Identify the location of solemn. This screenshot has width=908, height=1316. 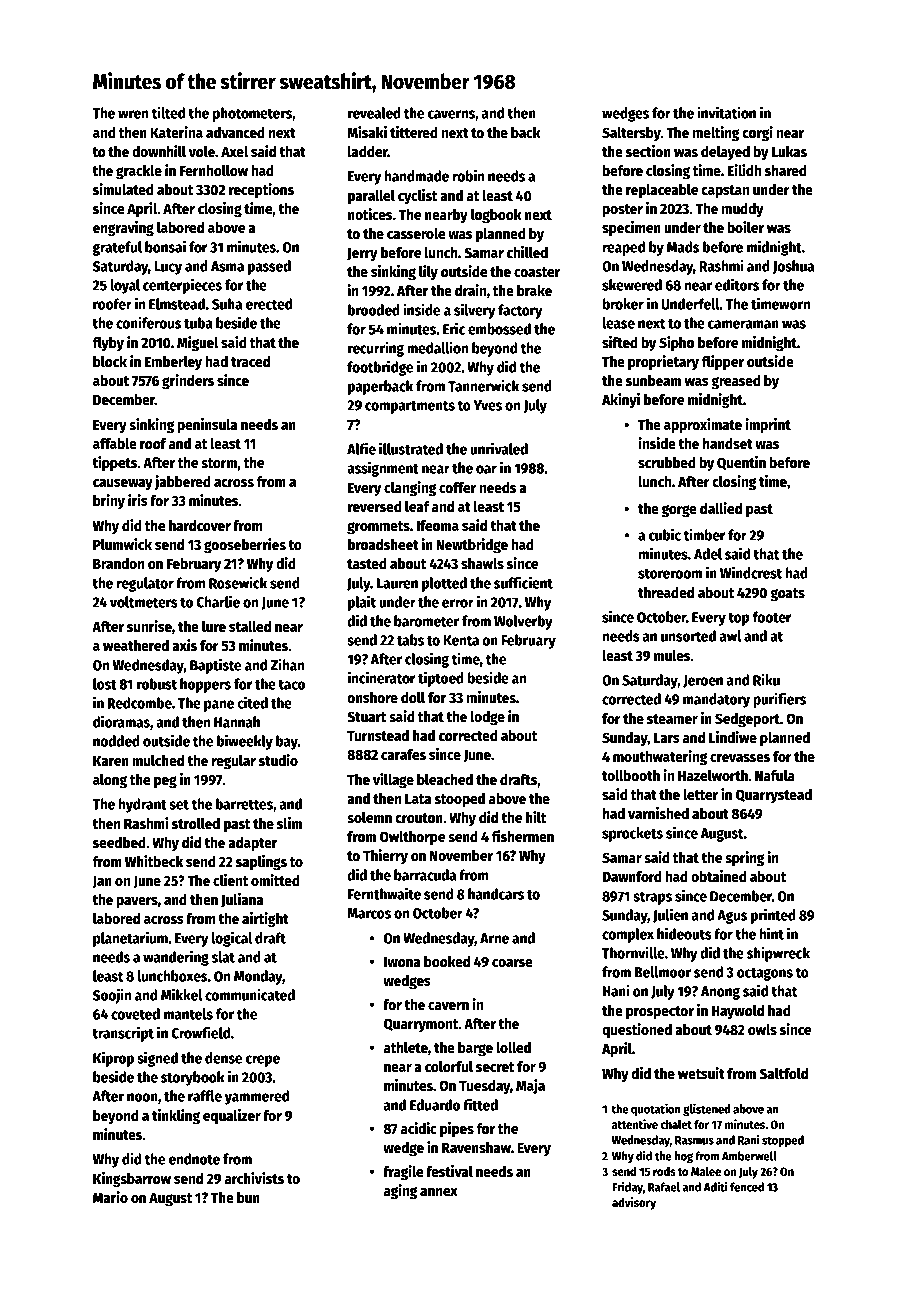
(369, 817).
